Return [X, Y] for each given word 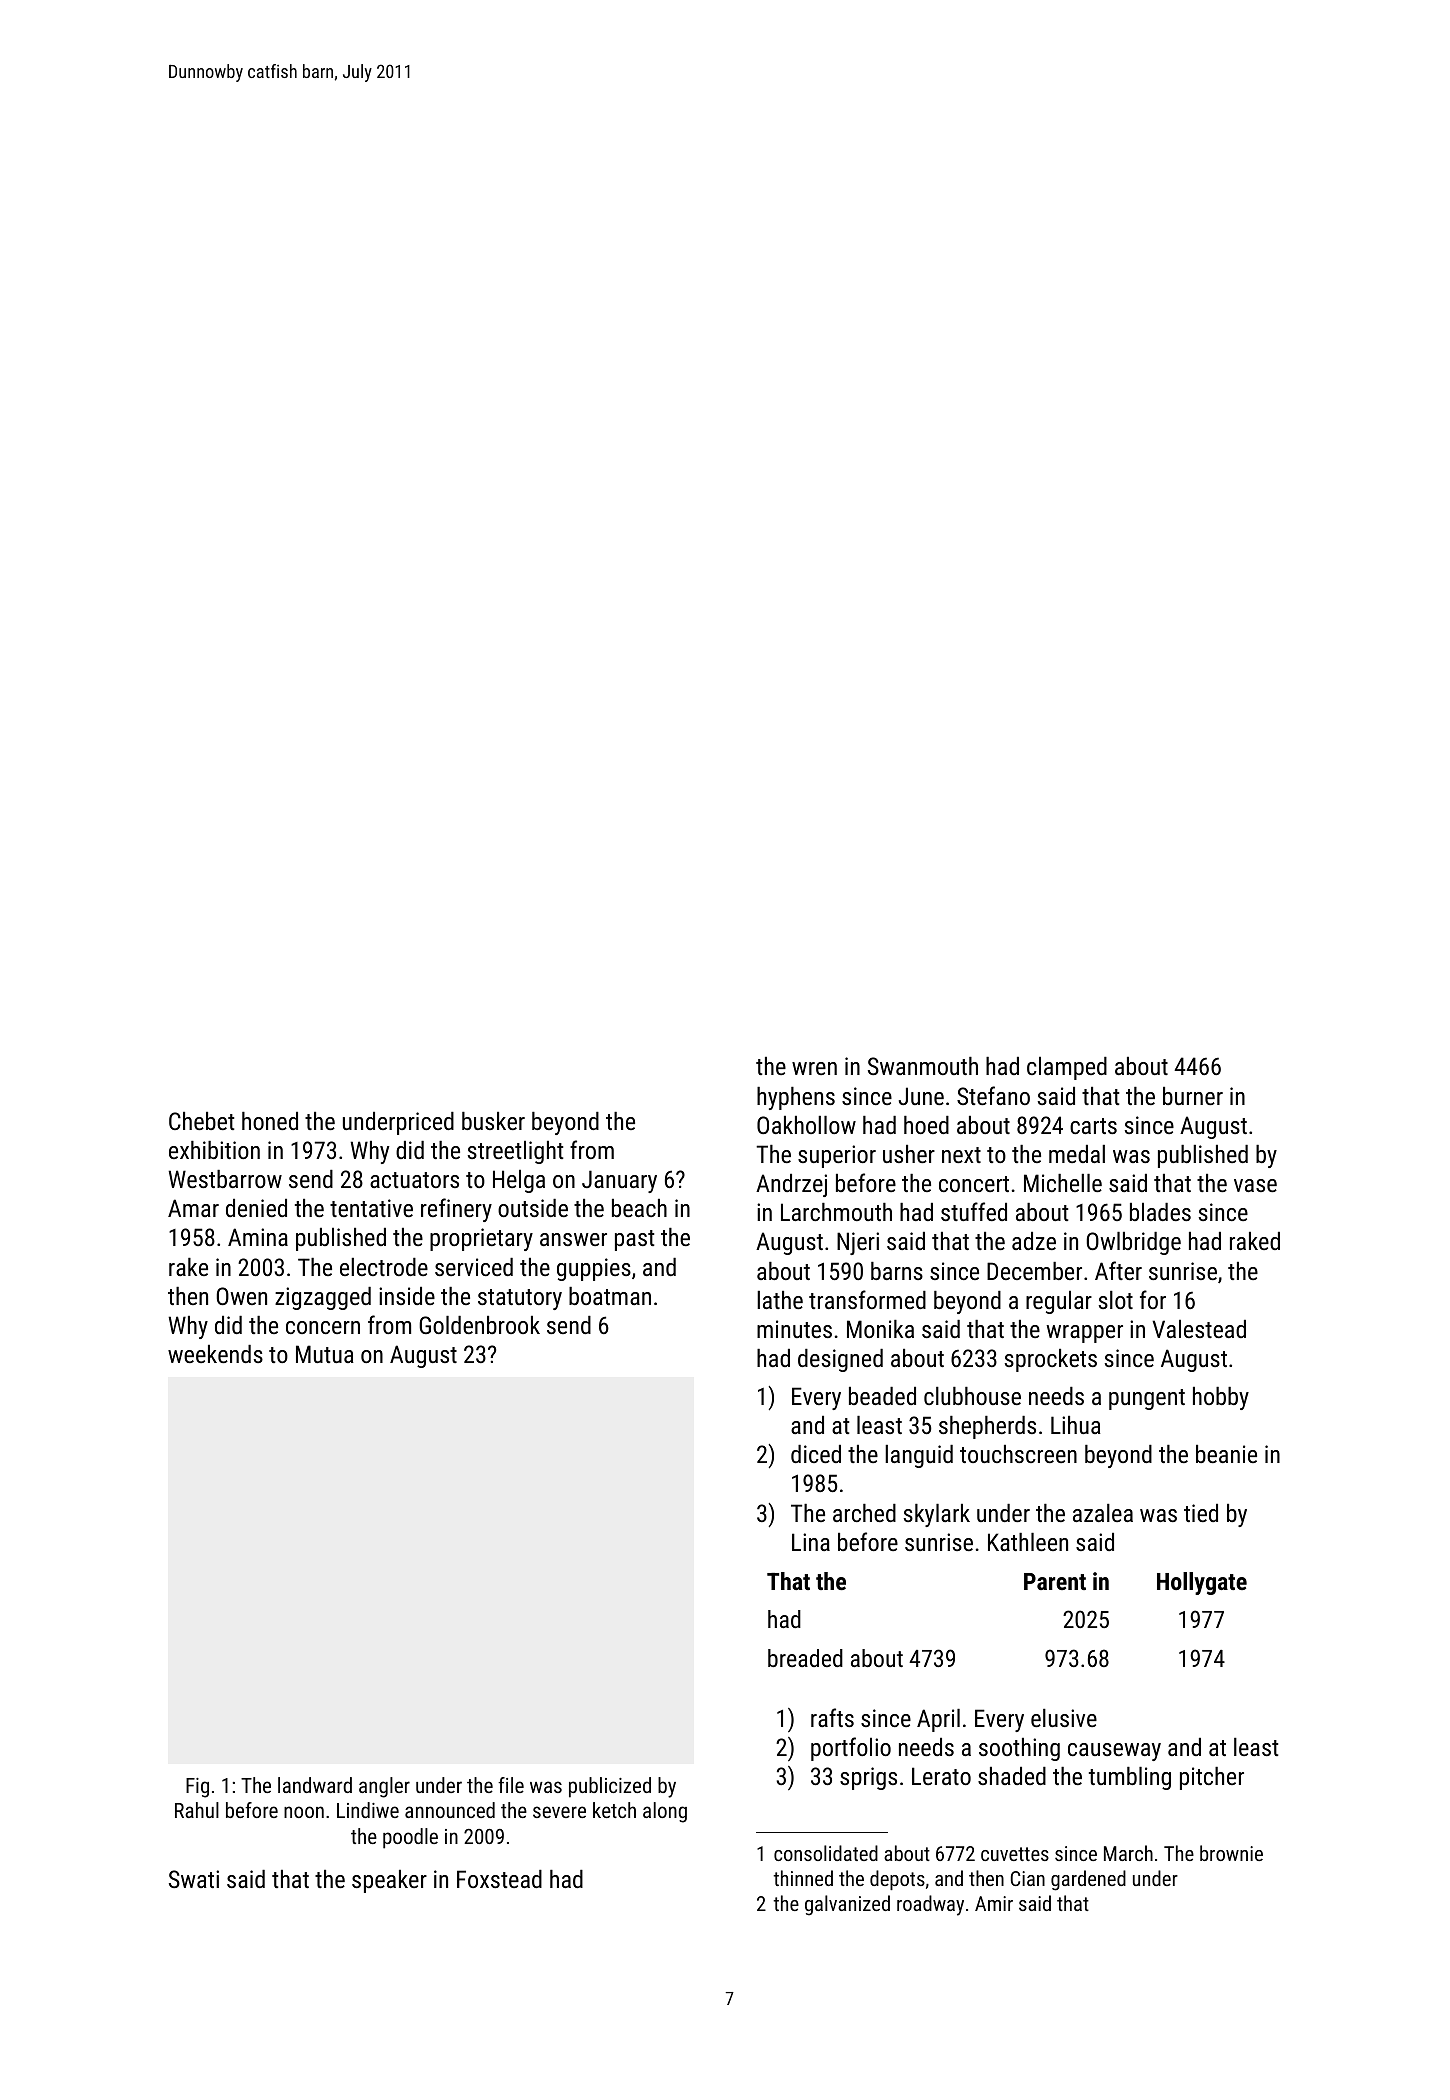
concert [974, 1184]
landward [315, 1785]
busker [493, 1121]
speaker [389, 1881]
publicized [610, 1787]
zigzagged [323, 1298]
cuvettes [1015, 1854]
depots [897, 1880]
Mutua [325, 1354]
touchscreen [1018, 1454]
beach [639, 1208]
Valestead [1199, 1329]
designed [840, 1360]
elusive [1064, 1718]
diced [816, 1454]
